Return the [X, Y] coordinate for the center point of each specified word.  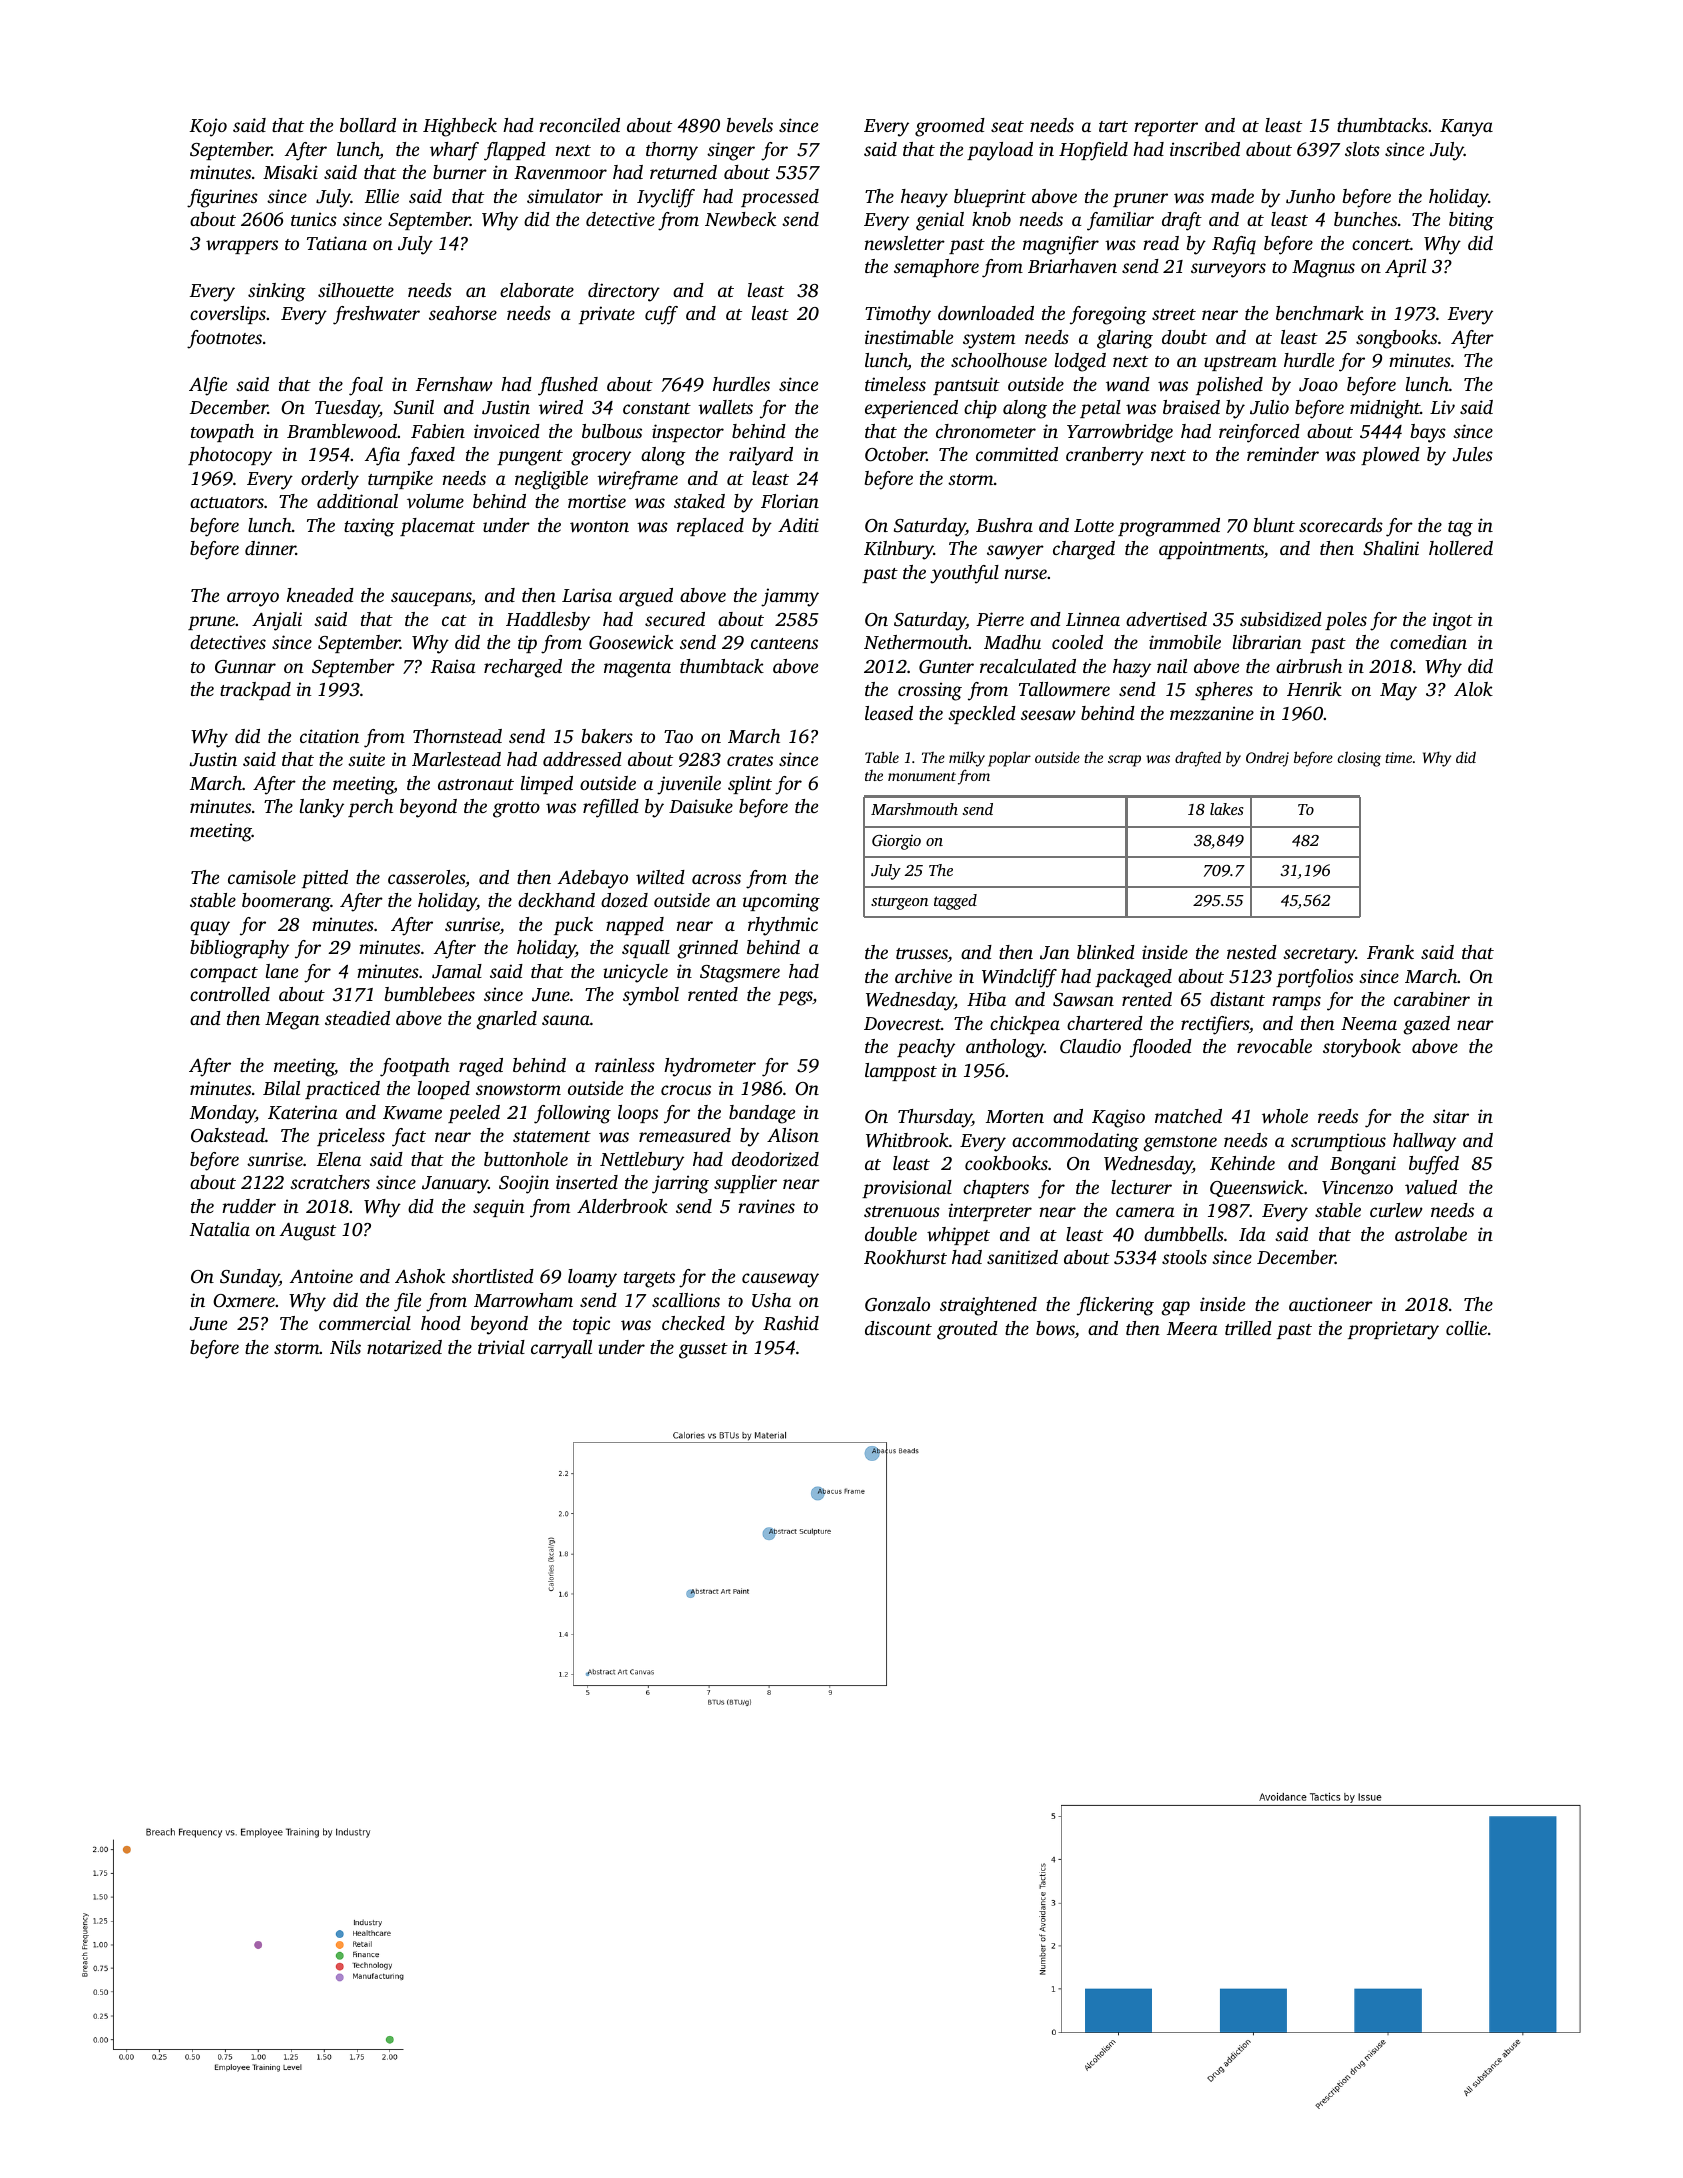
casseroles [426, 877]
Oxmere [244, 1301]
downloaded [986, 313]
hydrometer [710, 1067]
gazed [1426, 1025]
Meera [1192, 1328]
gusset [703, 1351]
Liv [1442, 407]
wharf [454, 151]
